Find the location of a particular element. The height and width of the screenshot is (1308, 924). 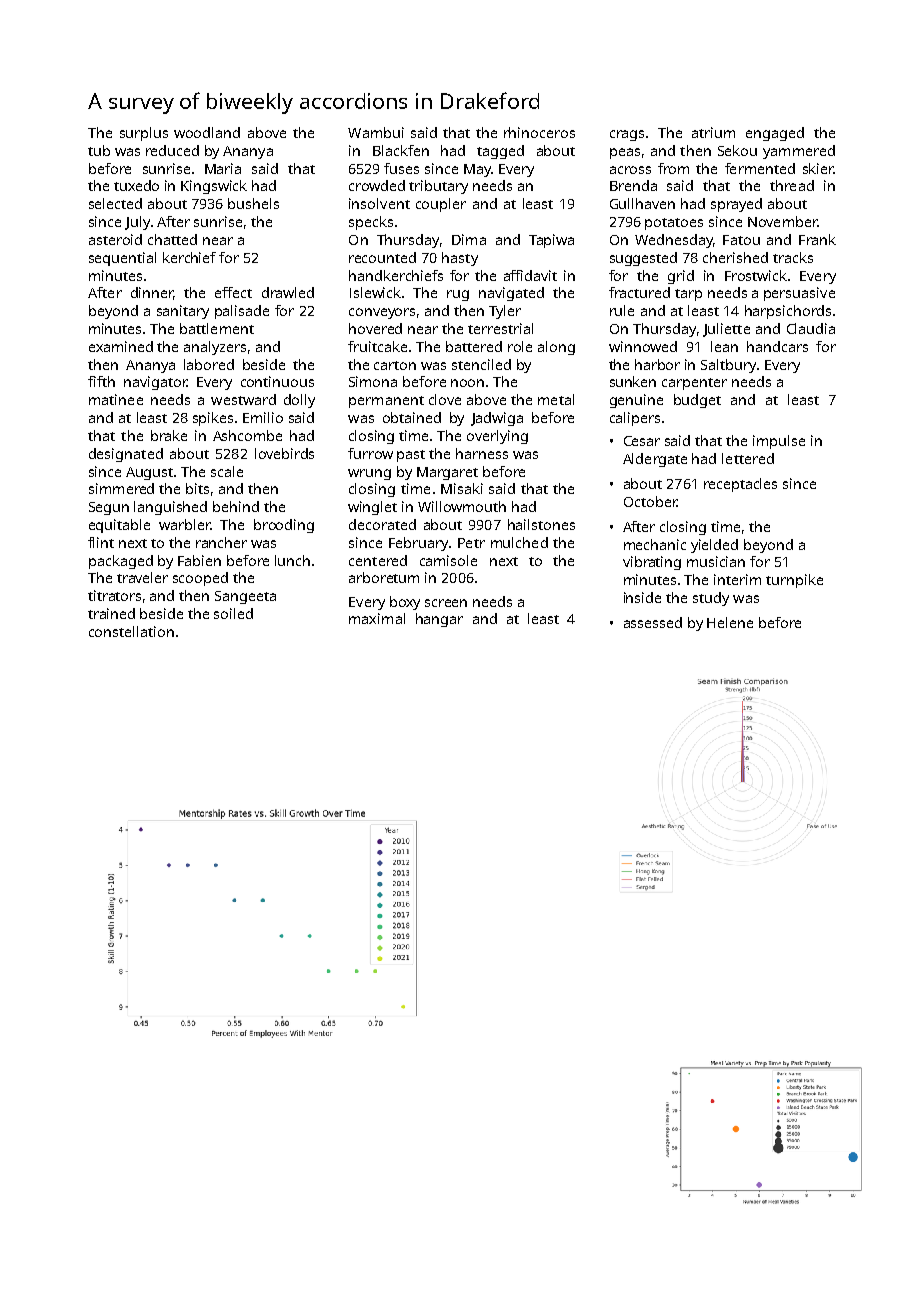

handcars is located at coordinates (777, 346).
